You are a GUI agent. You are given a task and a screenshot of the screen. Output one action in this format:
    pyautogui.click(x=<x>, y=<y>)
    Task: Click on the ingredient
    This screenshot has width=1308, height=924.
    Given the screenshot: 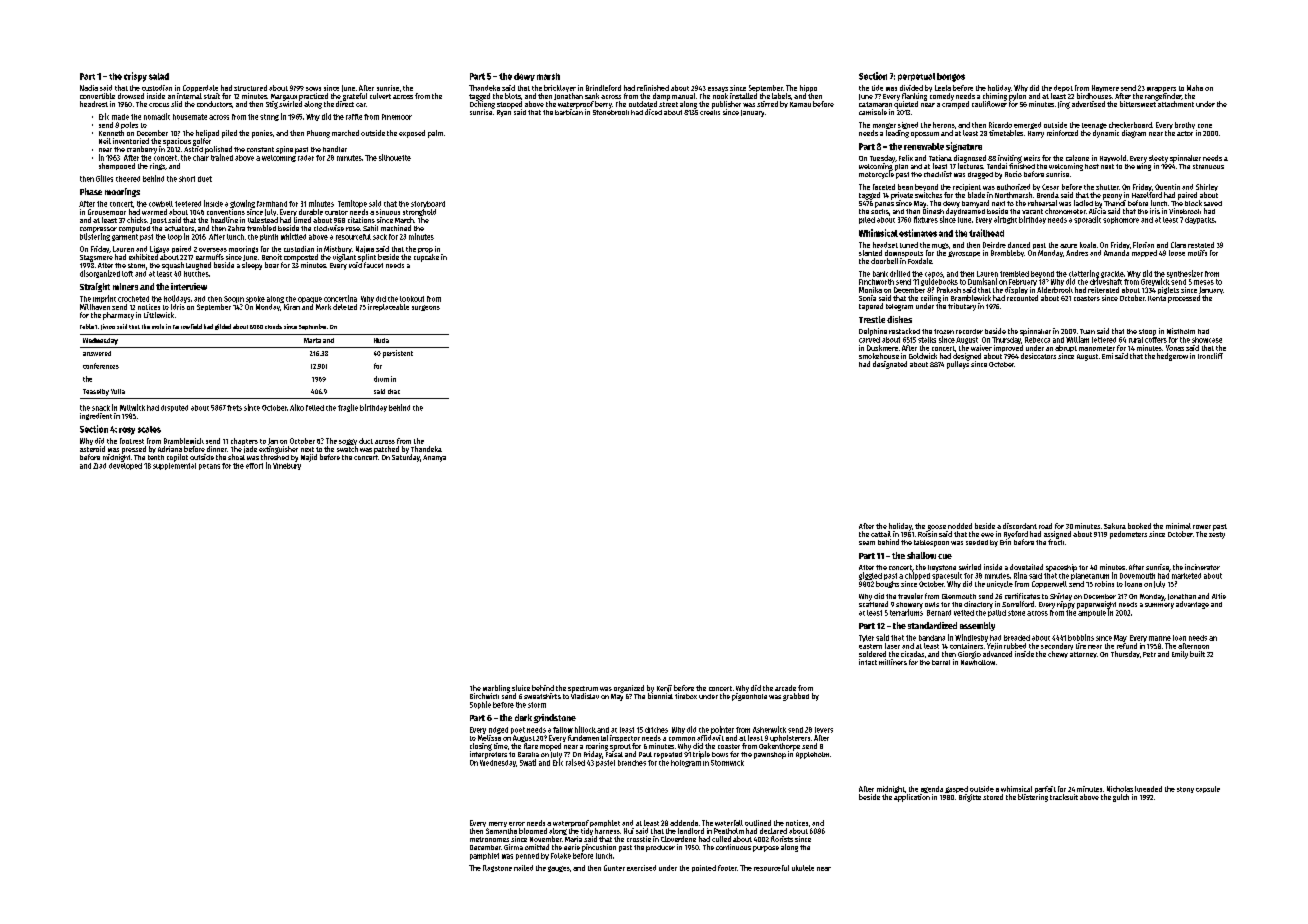 What is the action you would take?
    pyautogui.click(x=96, y=416)
